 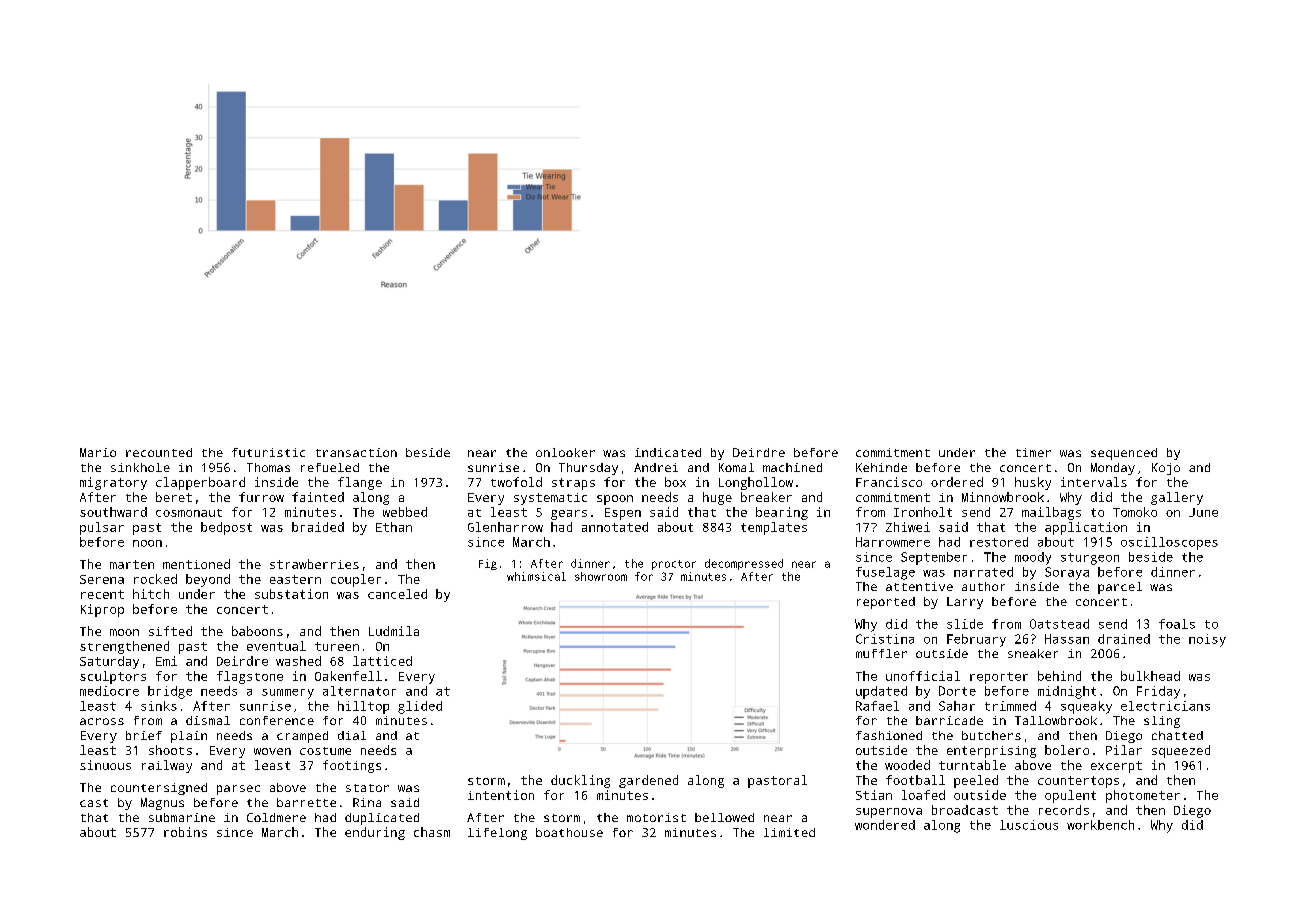 I want to click on Hassan, so click(x=1067, y=639).
